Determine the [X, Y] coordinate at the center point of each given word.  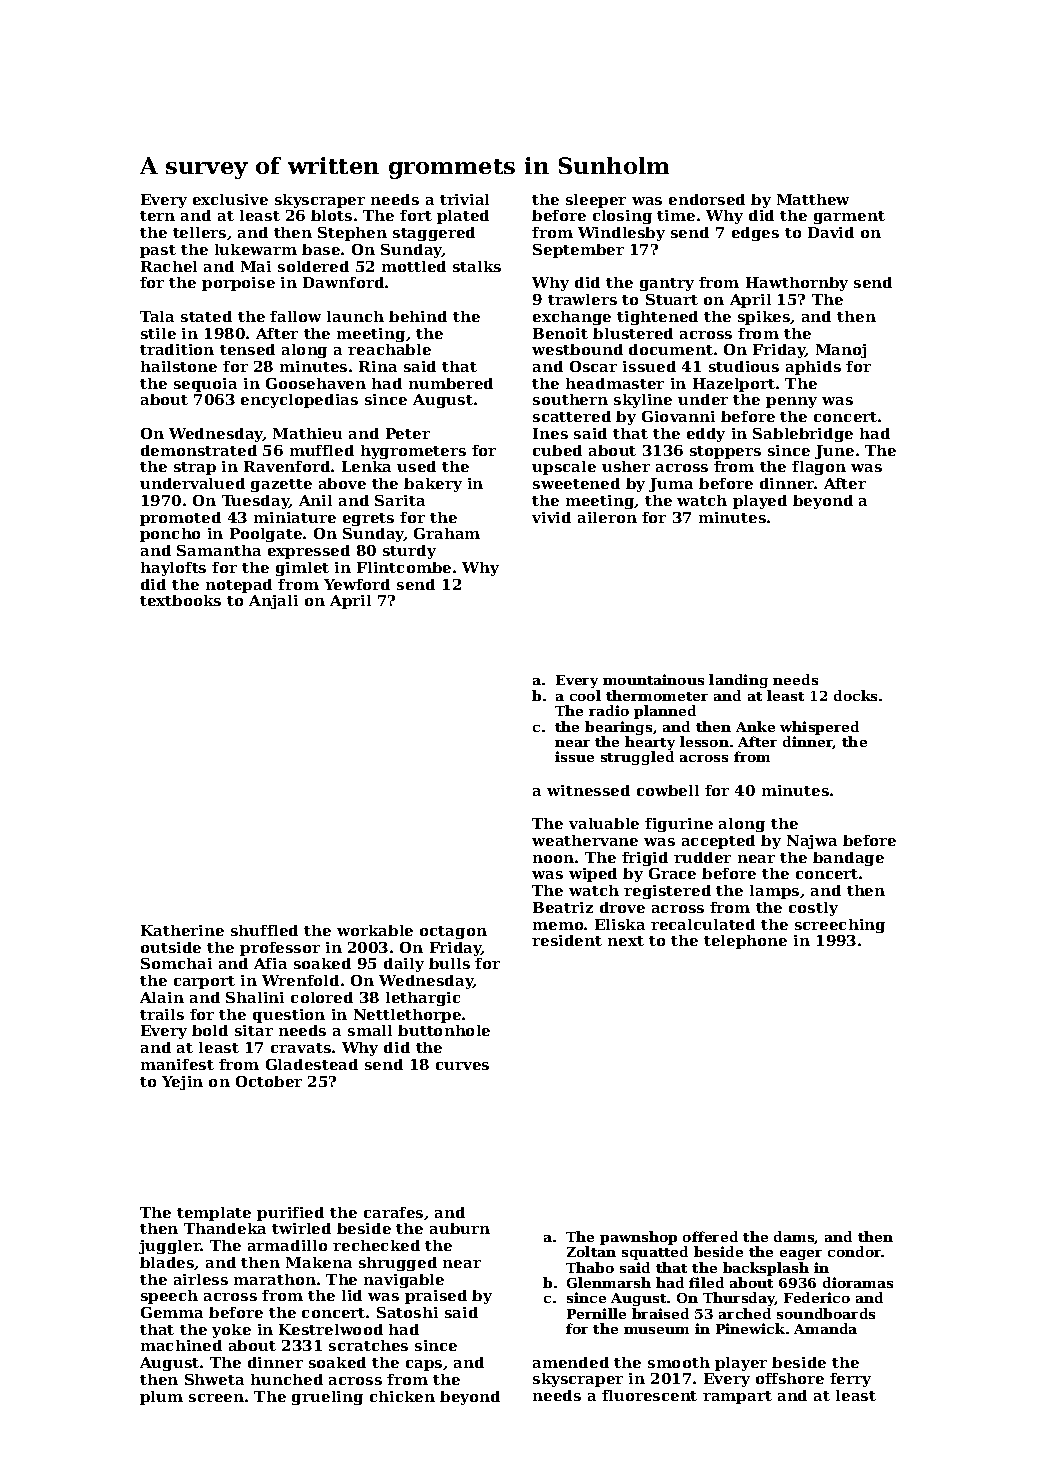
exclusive [230, 199]
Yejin [182, 1083]
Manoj [841, 351]
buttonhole [444, 1030]
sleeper [596, 201]
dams [794, 1237]
